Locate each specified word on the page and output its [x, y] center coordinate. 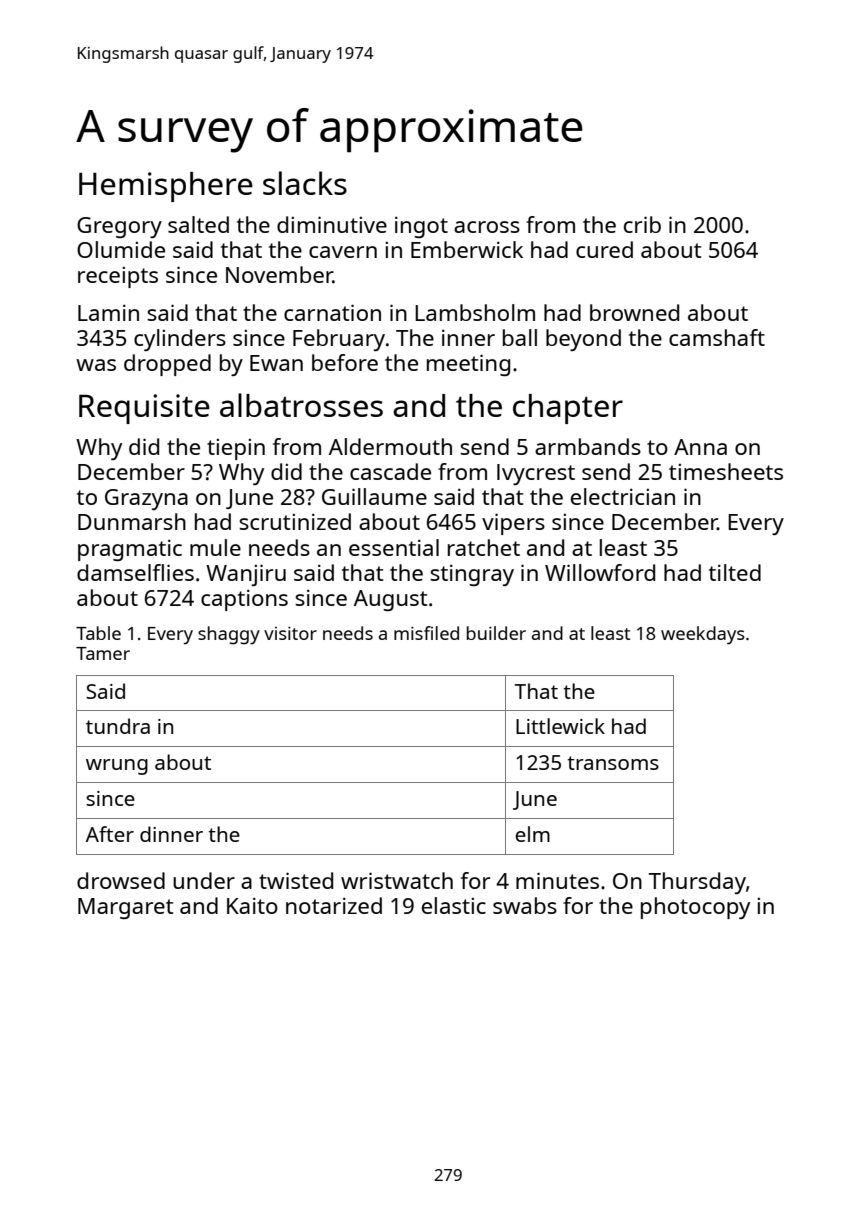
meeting [468, 365]
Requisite [144, 409]
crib [642, 224]
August [390, 600]
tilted [735, 572]
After [110, 834]
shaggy [229, 635]
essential [394, 547]
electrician [623, 496]
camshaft [717, 337]
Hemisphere [166, 187]
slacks [305, 183]
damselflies [135, 572]
